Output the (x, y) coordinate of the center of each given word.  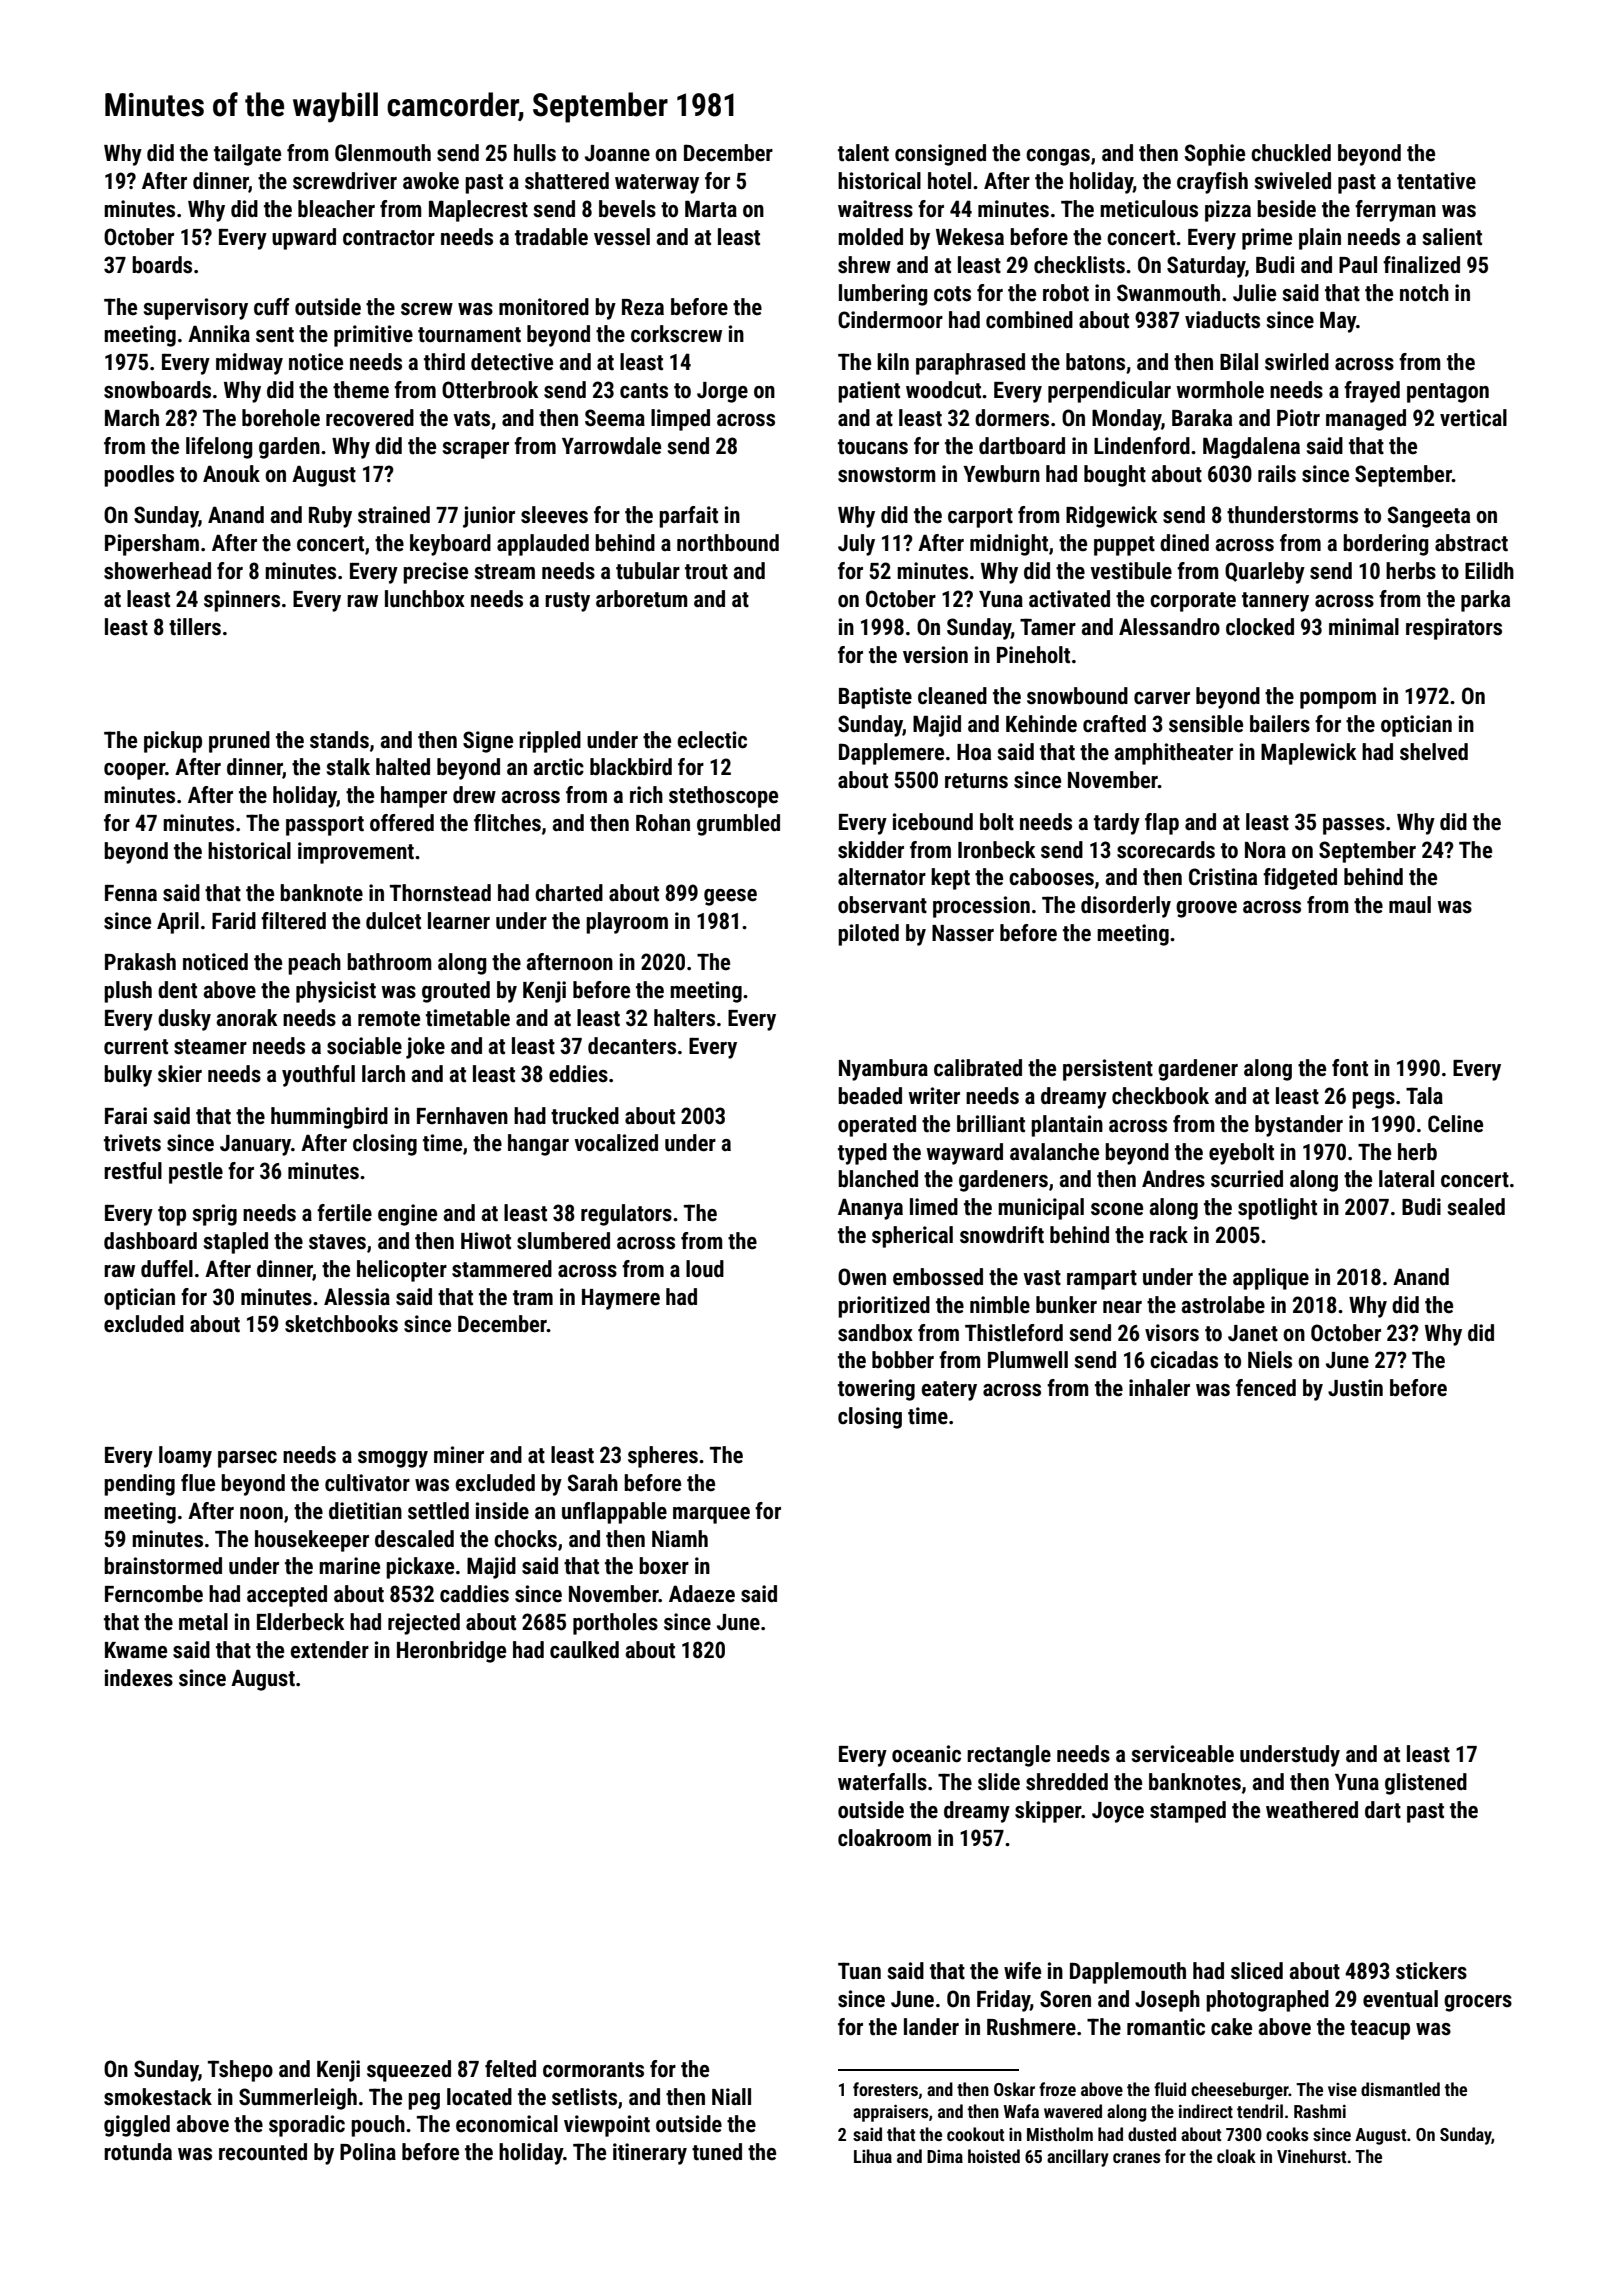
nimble (1000, 1305)
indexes (139, 1678)
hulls (535, 153)
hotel (949, 181)
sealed (1476, 1207)
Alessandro (1169, 627)
